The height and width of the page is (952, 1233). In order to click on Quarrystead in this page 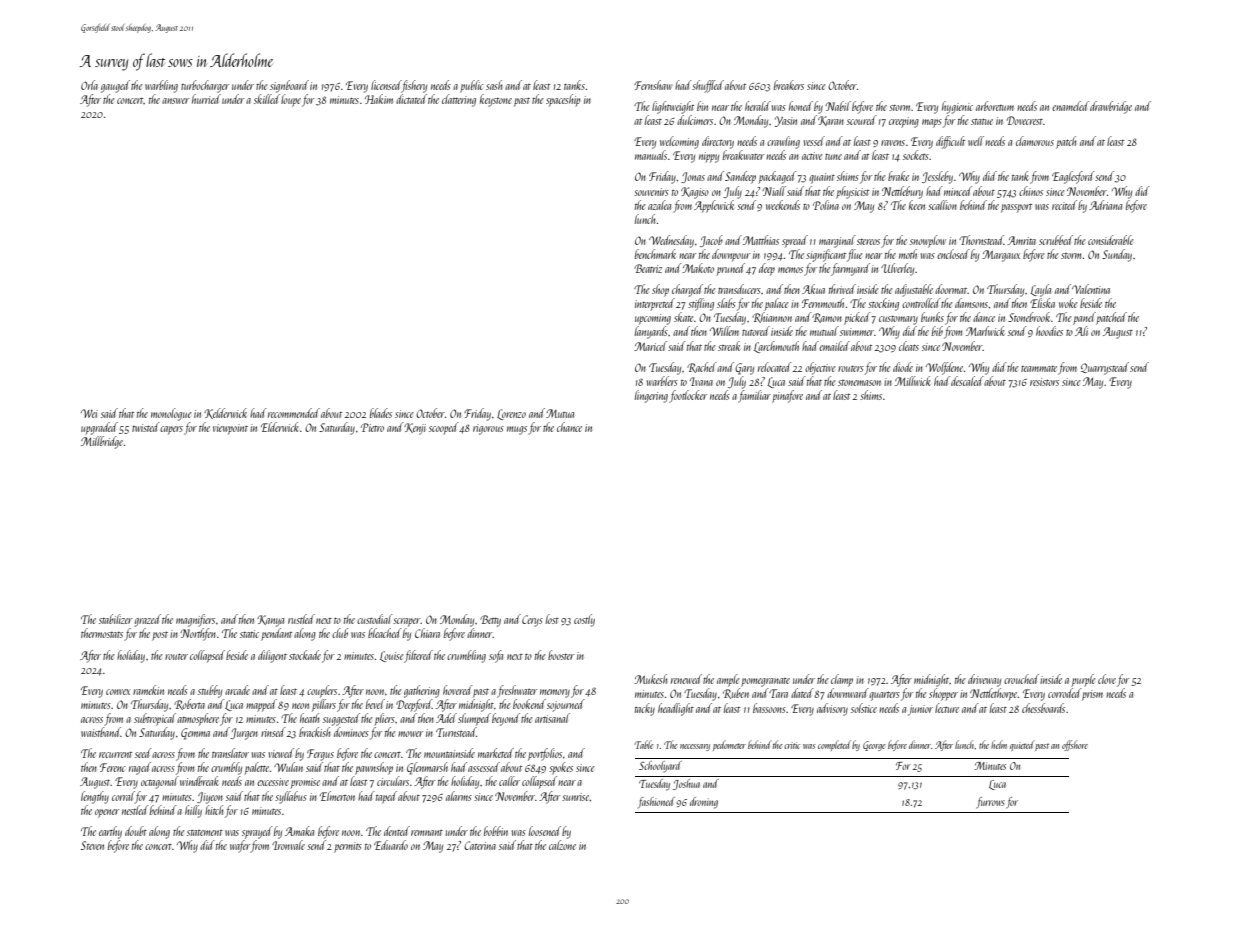, I will do `click(1105, 368)`.
